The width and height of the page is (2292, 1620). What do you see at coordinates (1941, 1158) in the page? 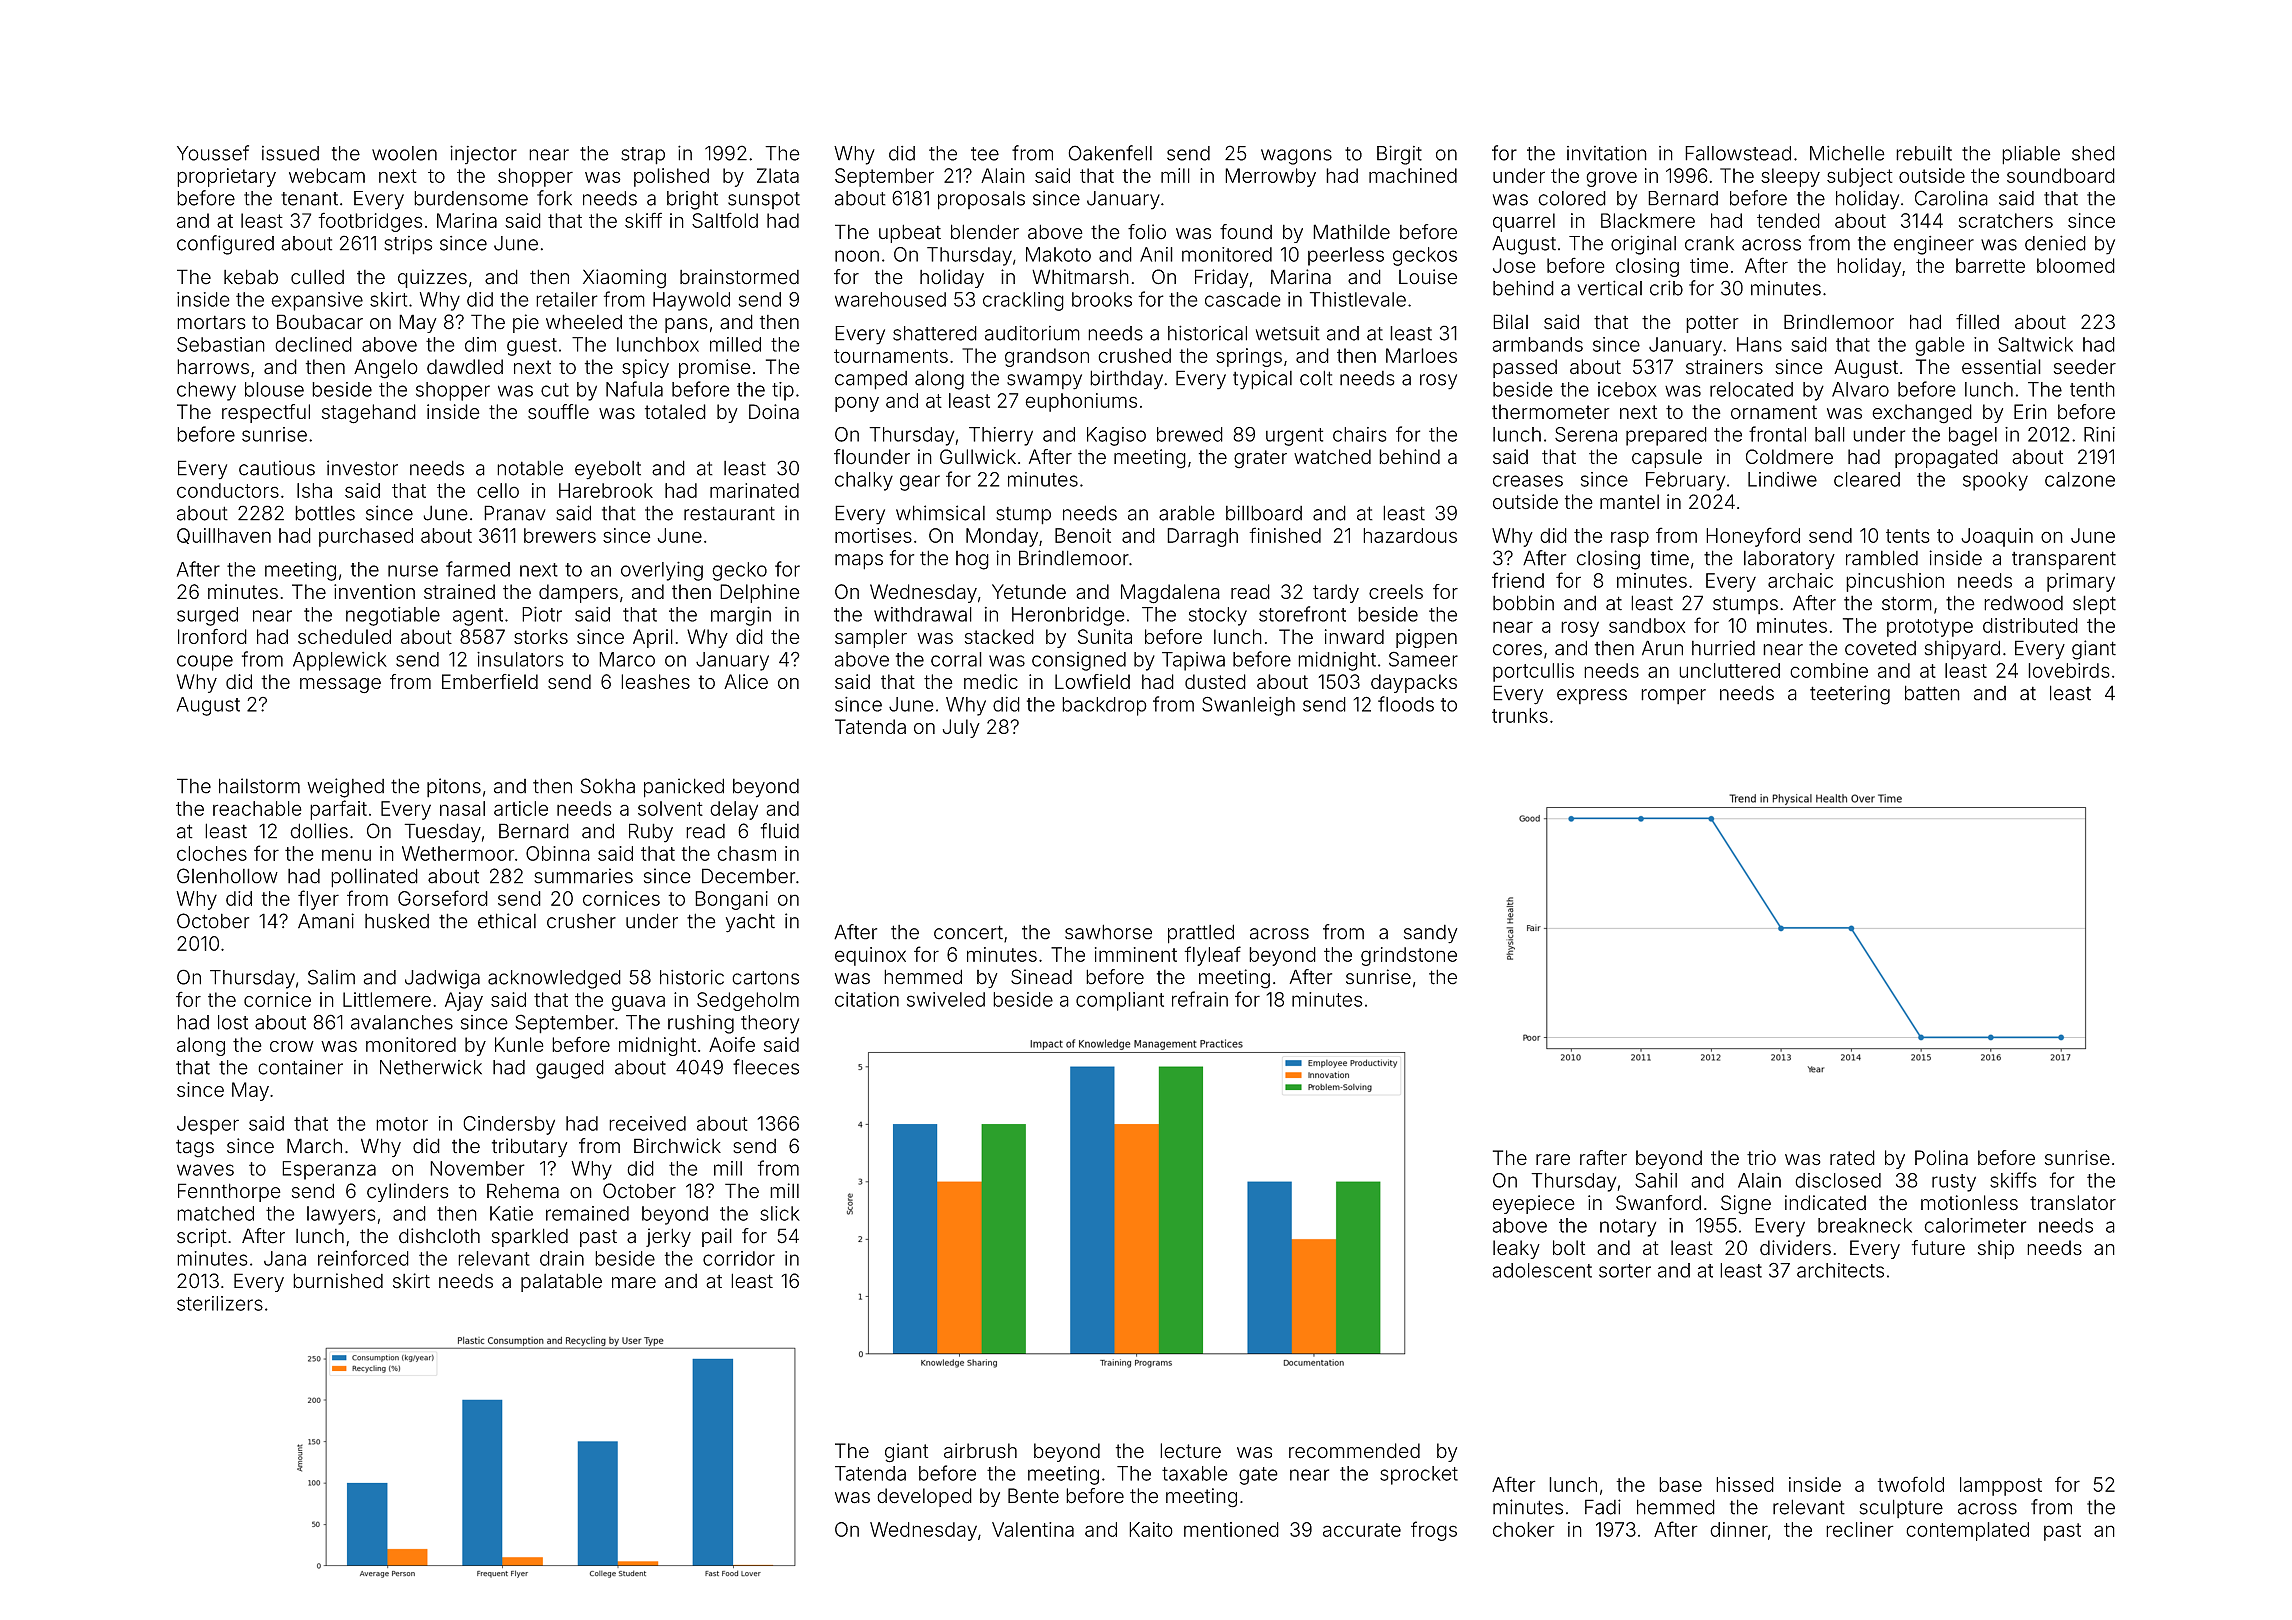
I see `Polina` at bounding box center [1941, 1158].
